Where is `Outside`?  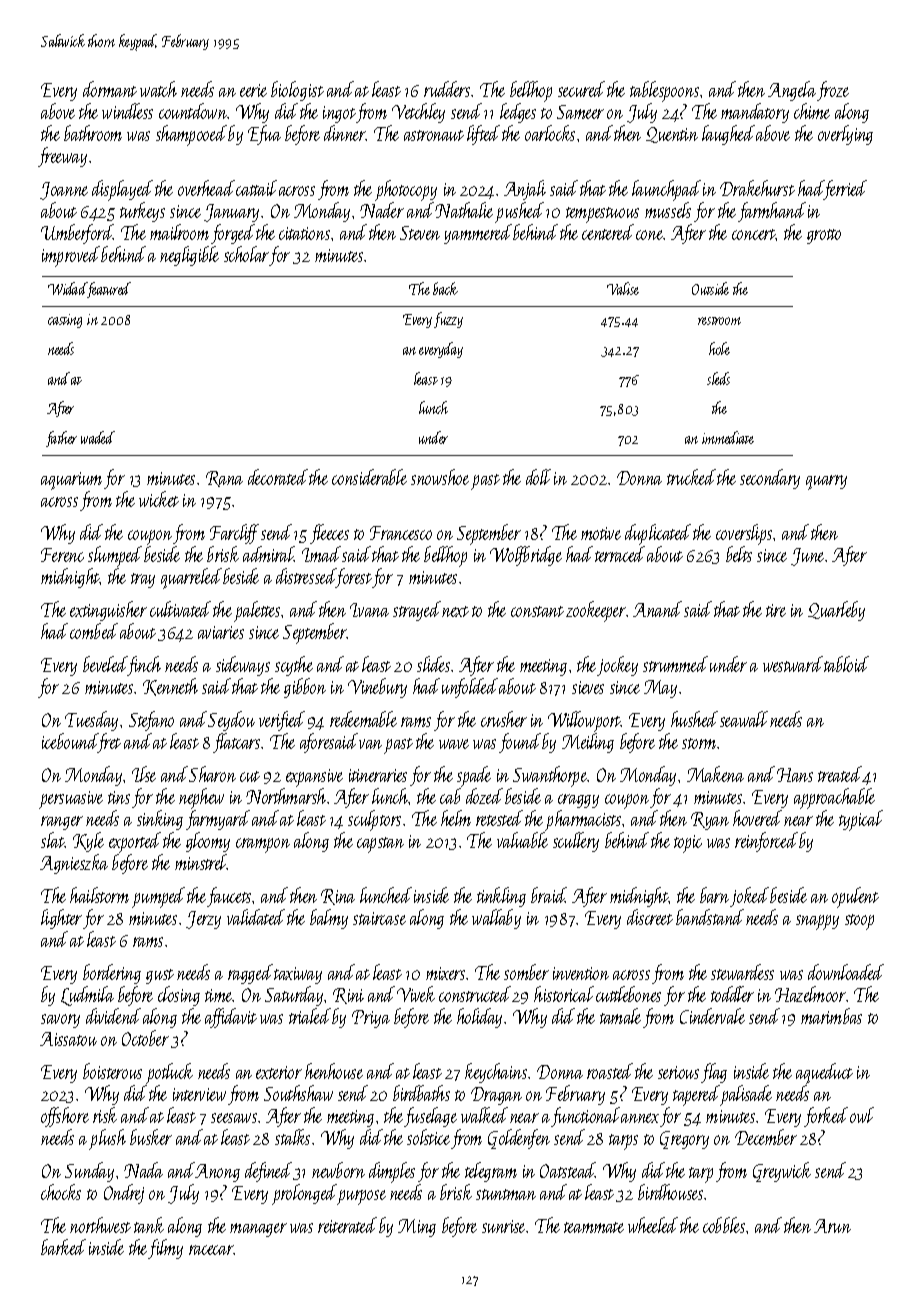 Outside is located at coordinates (710, 288).
